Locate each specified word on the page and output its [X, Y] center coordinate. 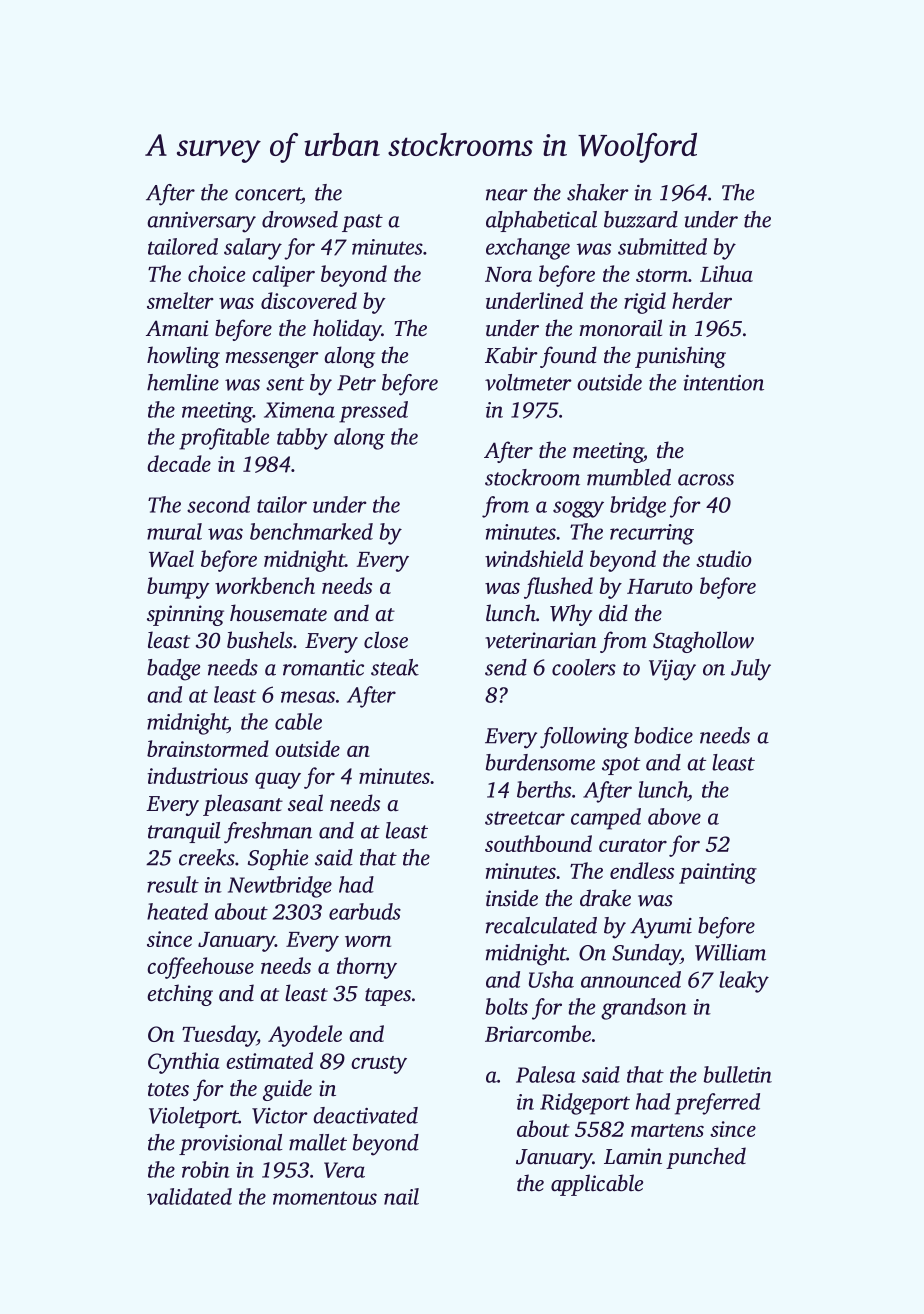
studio [724, 558]
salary [253, 249]
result [173, 884]
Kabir [511, 355]
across [706, 480]
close [386, 640]
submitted [662, 246]
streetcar [525, 818]
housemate [278, 613]
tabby [302, 439]
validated [189, 1196]
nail [401, 1196]
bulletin [738, 1074]
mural [174, 531]
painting [718, 873]
